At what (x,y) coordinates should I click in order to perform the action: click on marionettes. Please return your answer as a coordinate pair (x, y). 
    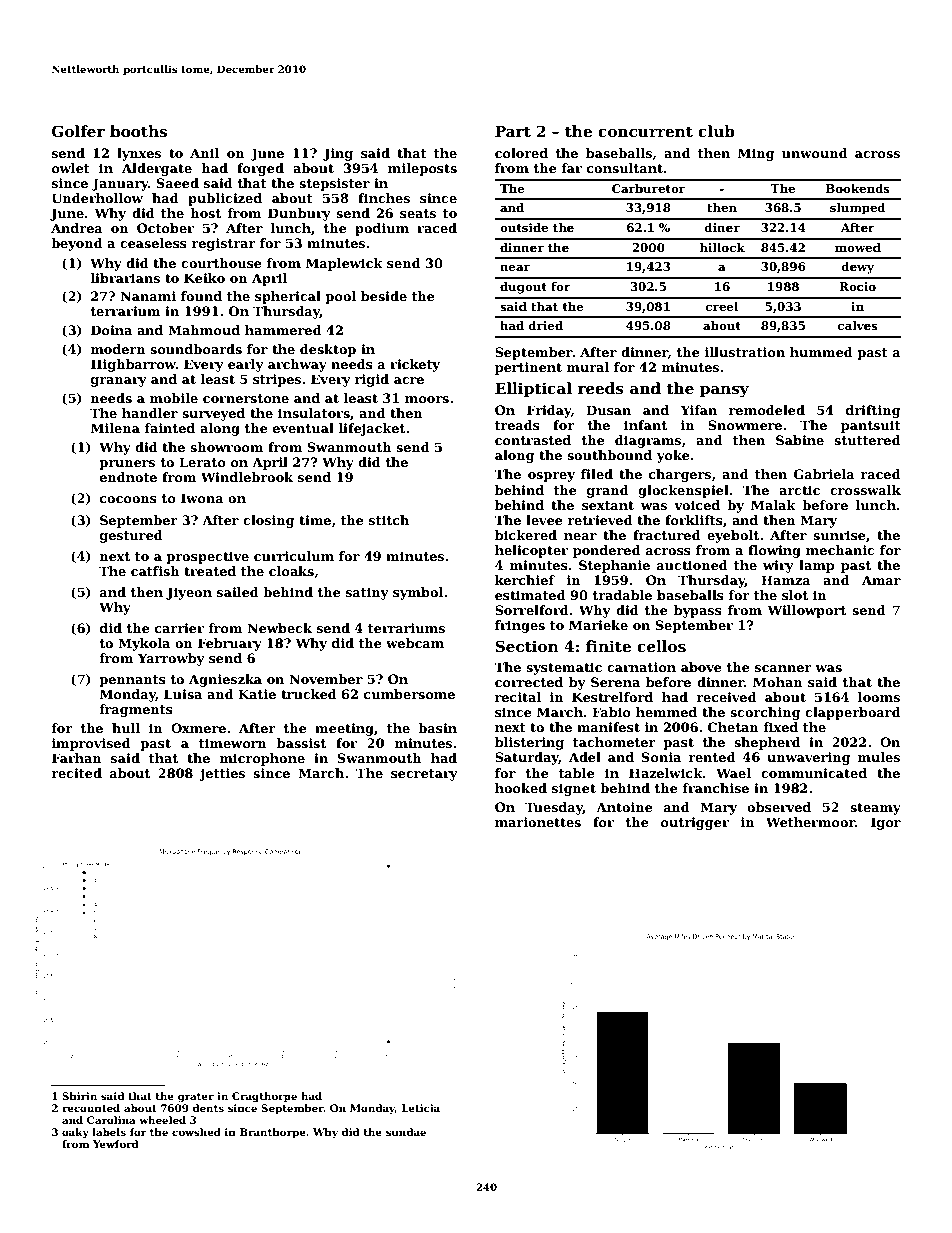
    Looking at the image, I should click on (538, 822).
